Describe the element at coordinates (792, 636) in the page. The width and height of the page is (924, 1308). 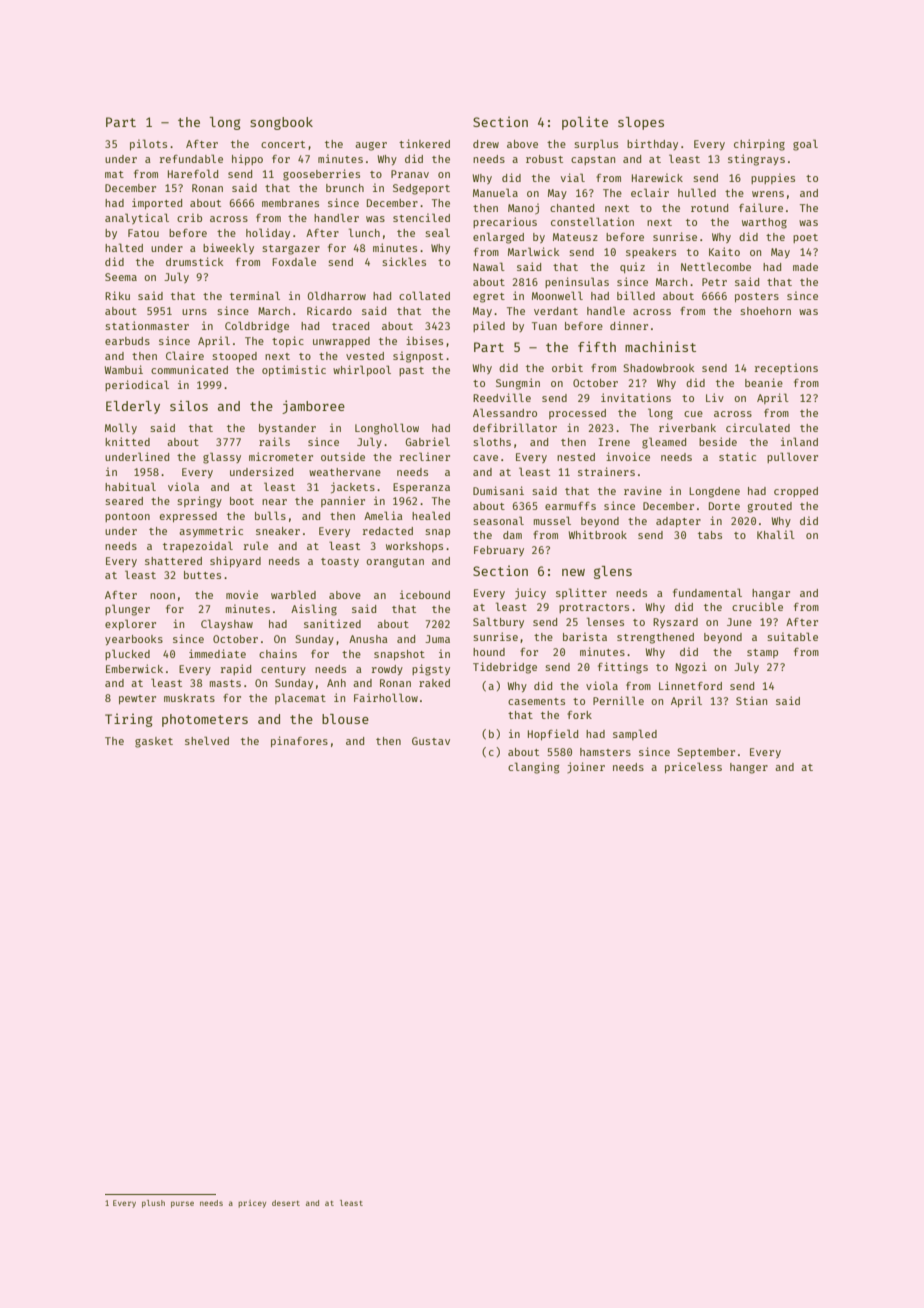
I see `suitable` at that location.
